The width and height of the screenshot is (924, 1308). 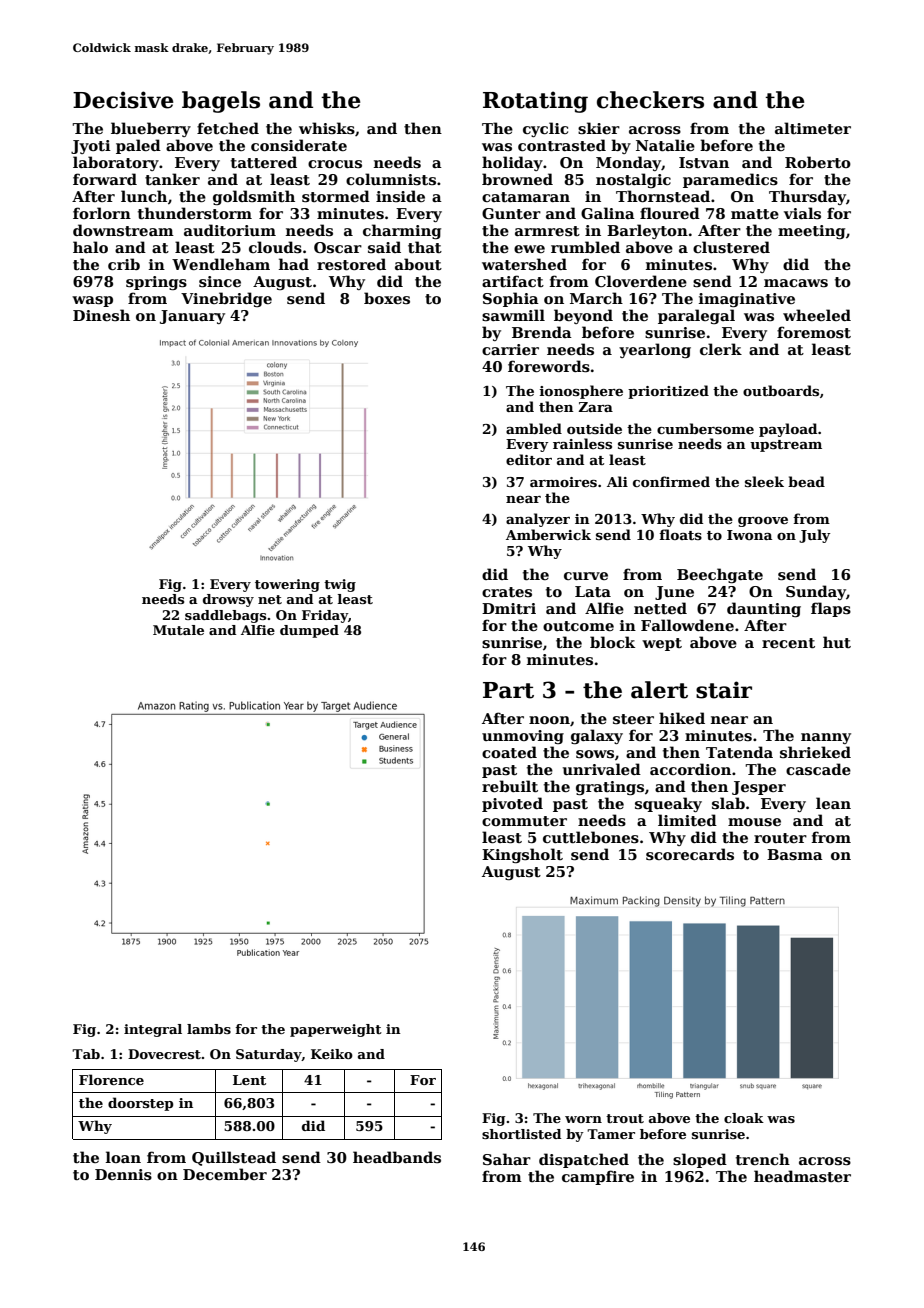 What do you see at coordinates (101, 315) in the screenshot?
I see `Dinesh` at bounding box center [101, 315].
